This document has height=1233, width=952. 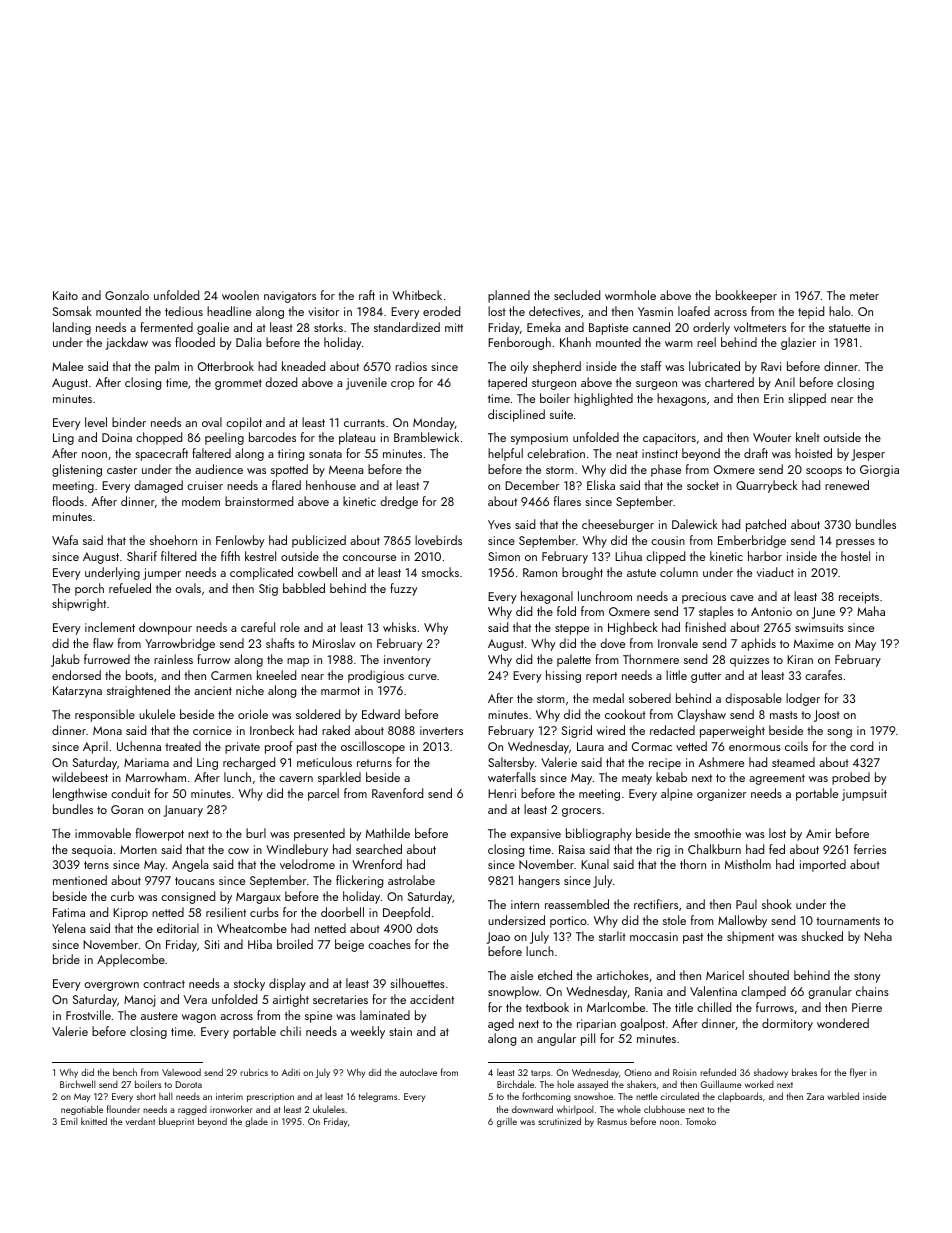 I want to click on little, so click(x=676, y=675).
